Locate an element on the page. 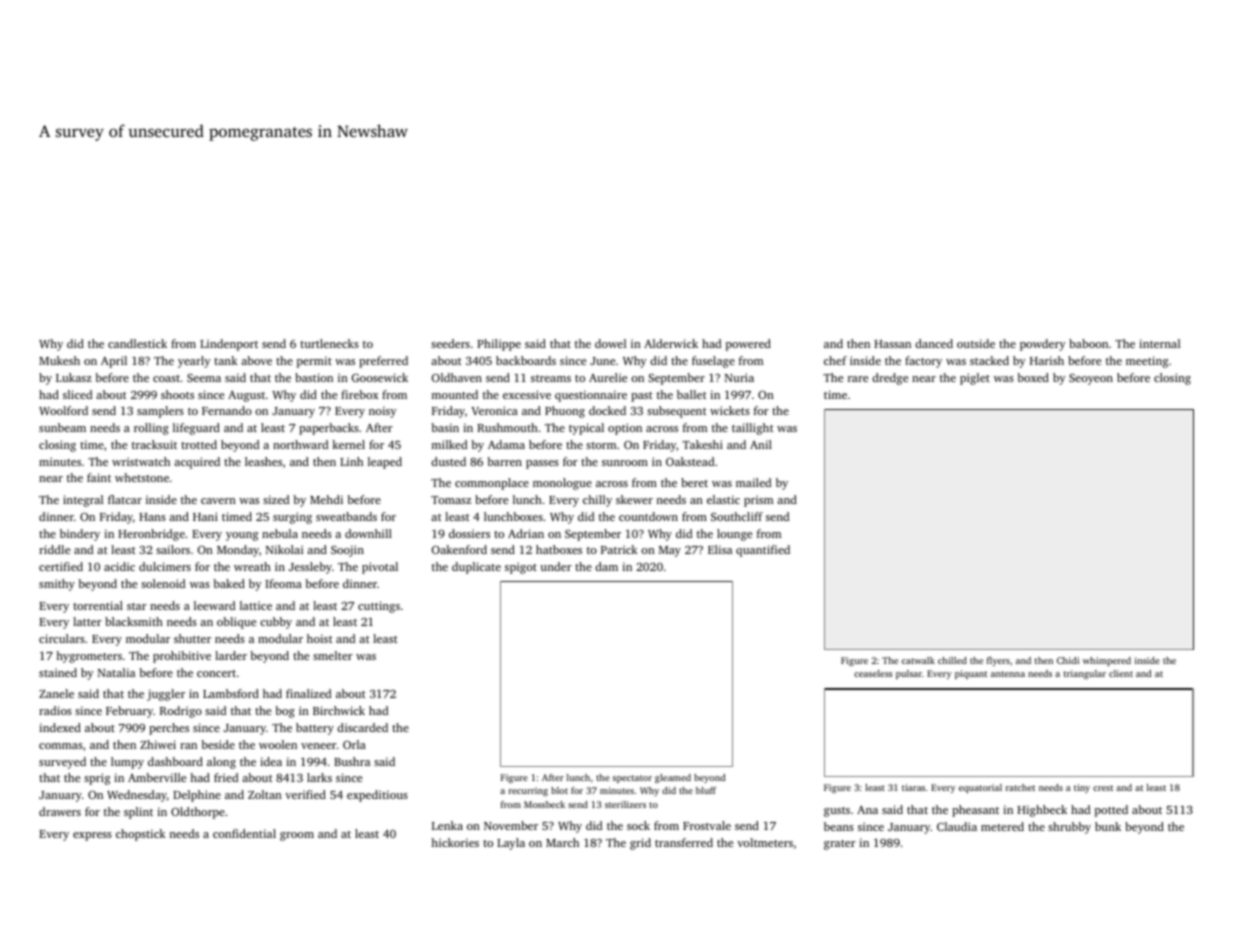 This image has width=1233, height=952. sock is located at coordinates (638, 825).
